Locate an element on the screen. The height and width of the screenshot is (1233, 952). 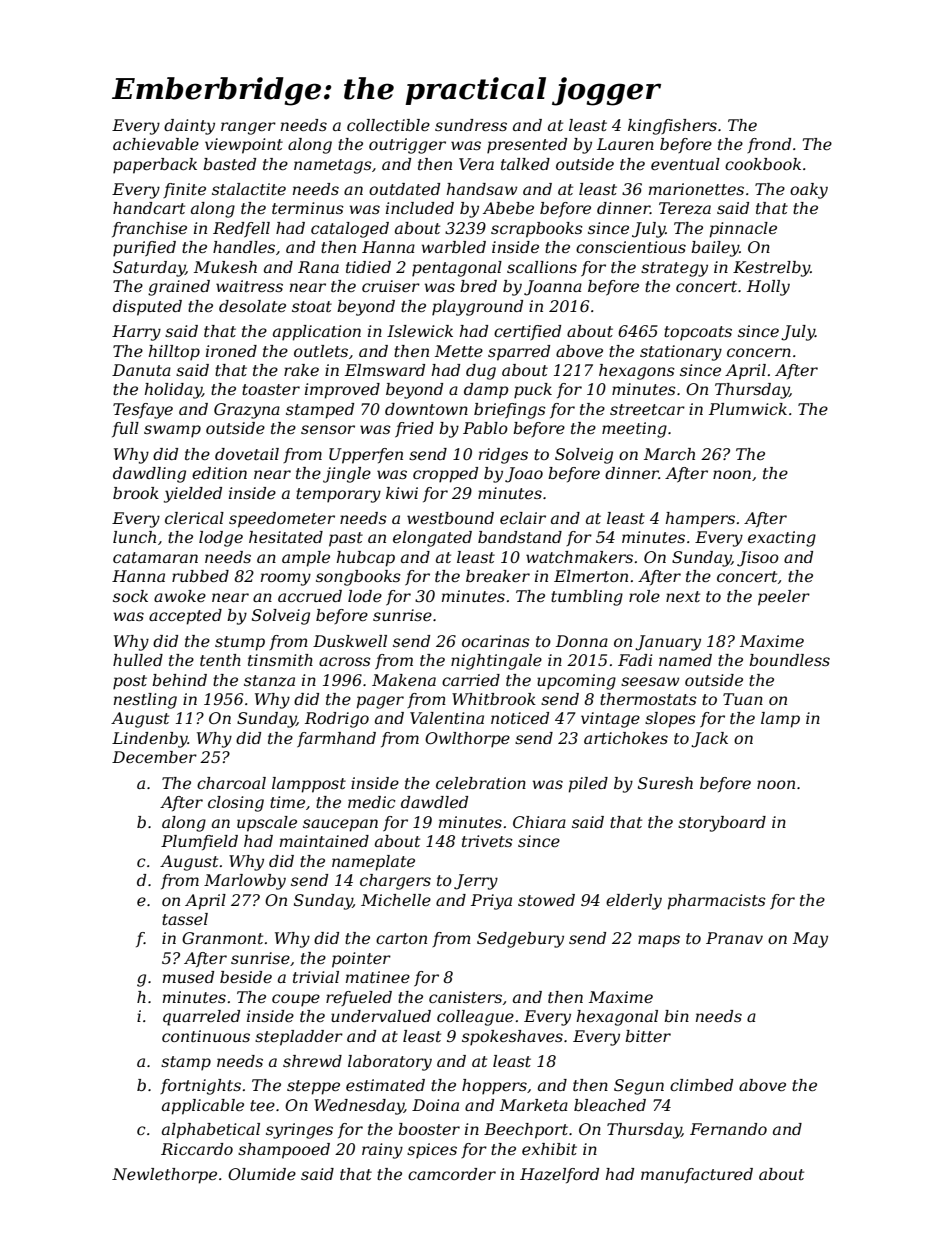
kiwi is located at coordinates (402, 493).
